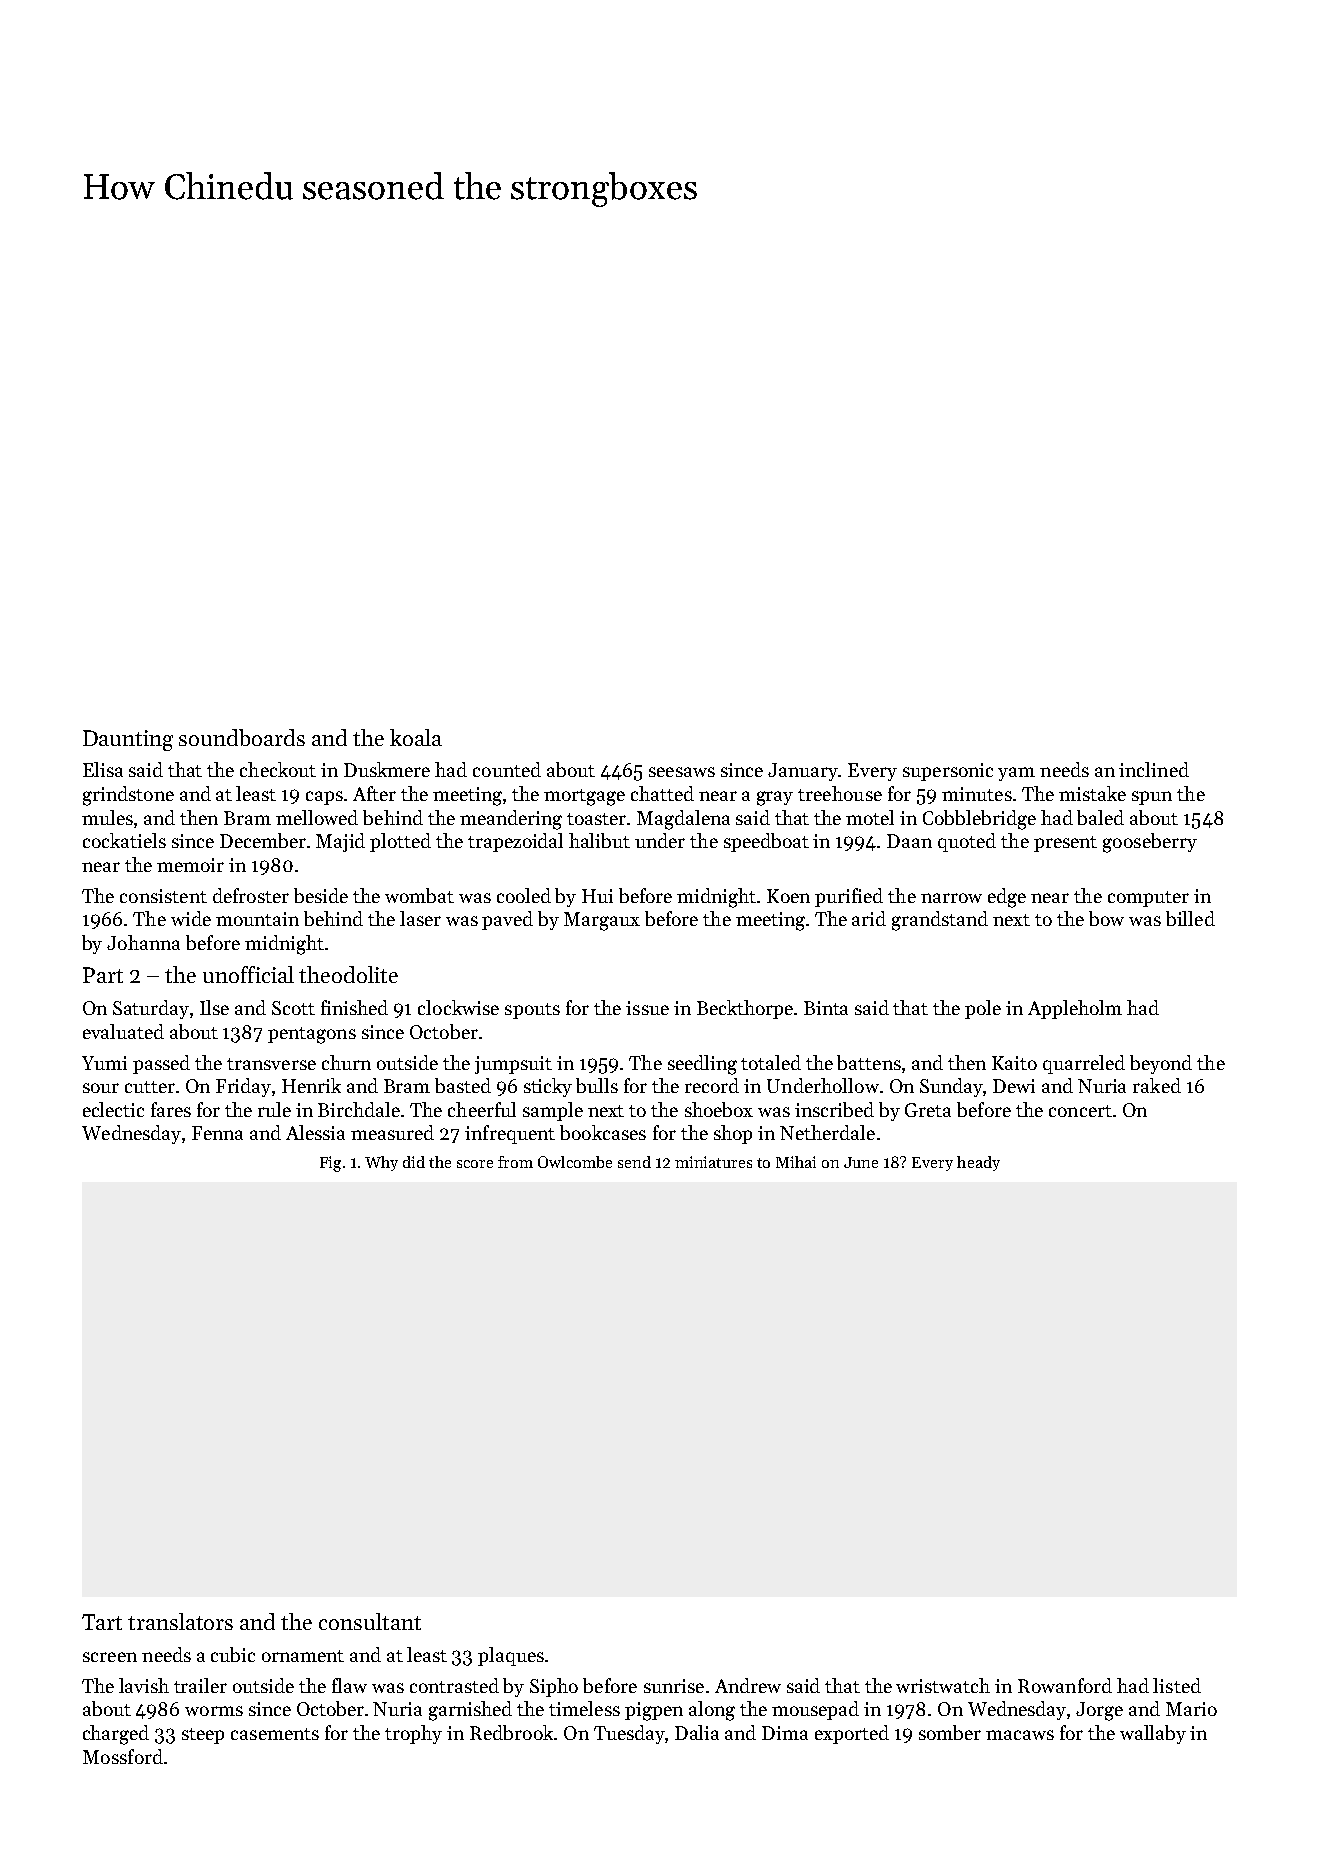  What do you see at coordinates (511, 1732) in the page?
I see `Redbrook` at bounding box center [511, 1732].
